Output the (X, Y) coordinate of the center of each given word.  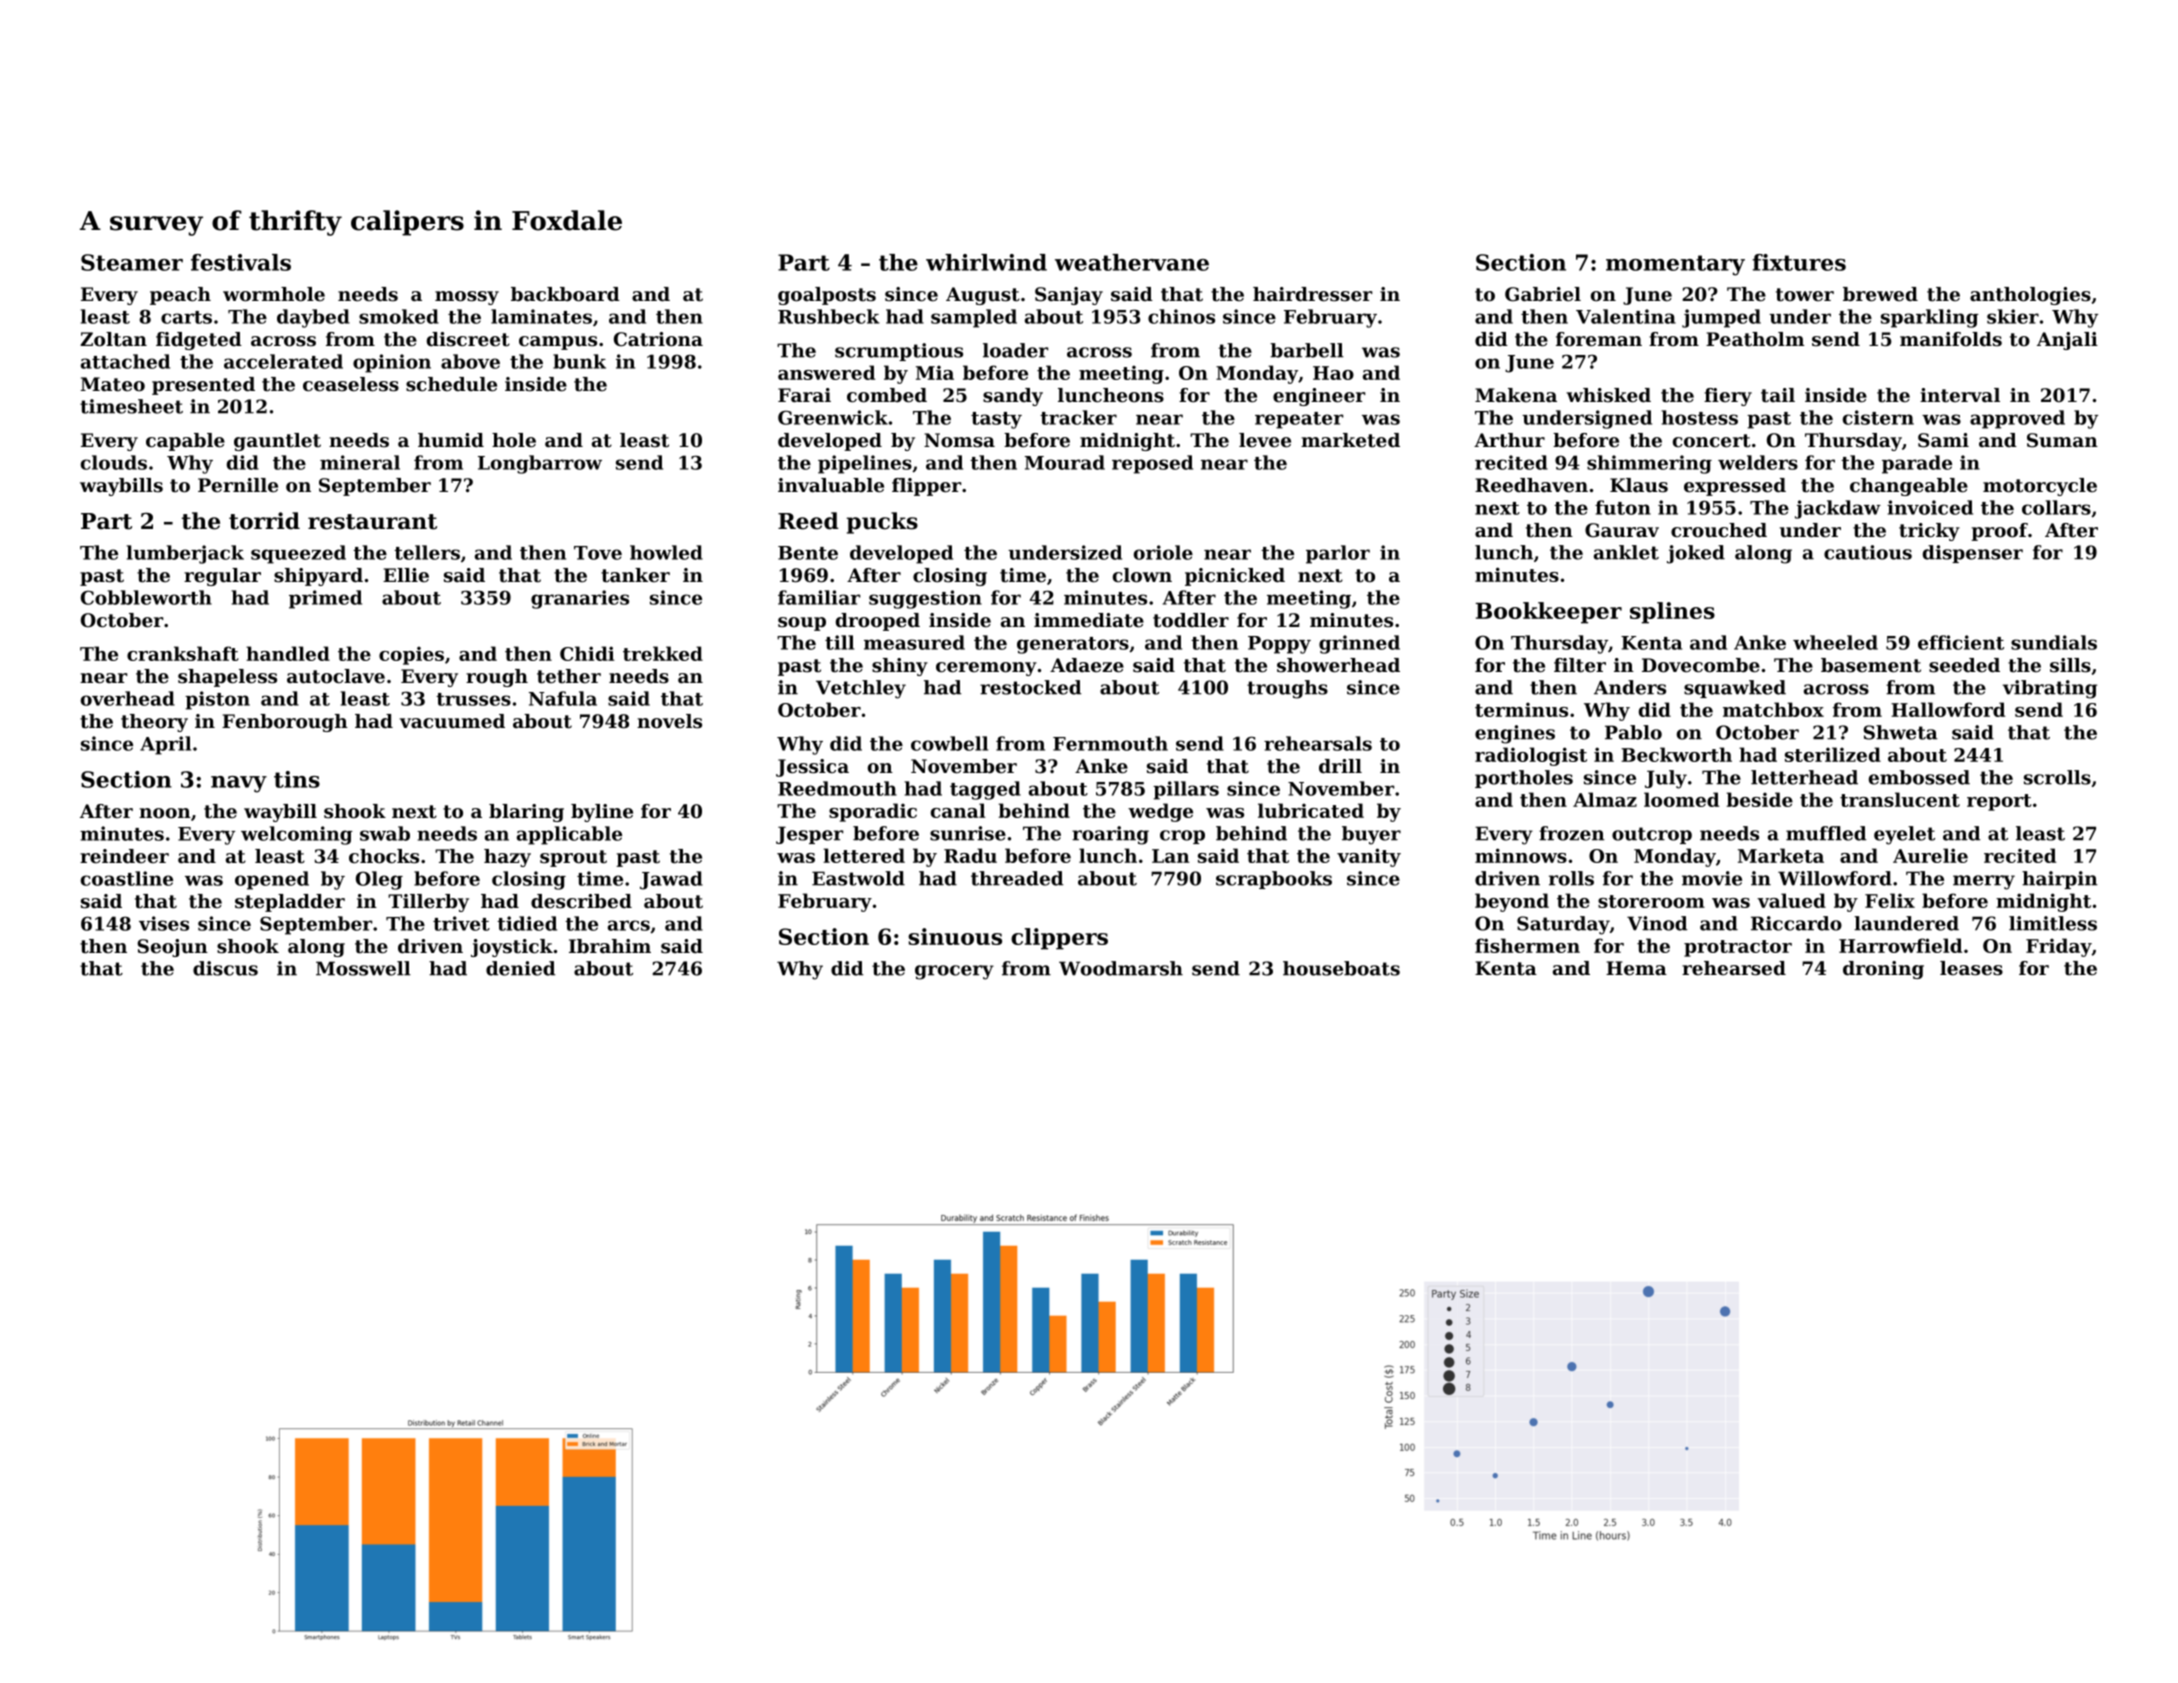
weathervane (1132, 262)
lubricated (1311, 810)
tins (297, 779)
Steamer (132, 262)
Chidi (587, 653)
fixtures (1799, 262)
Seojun (172, 948)
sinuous (955, 936)
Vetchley (861, 689)
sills (2070, 665)
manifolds (1951, 339)
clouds (114, 462)
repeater (1299, 420)
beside (1760, 799)
